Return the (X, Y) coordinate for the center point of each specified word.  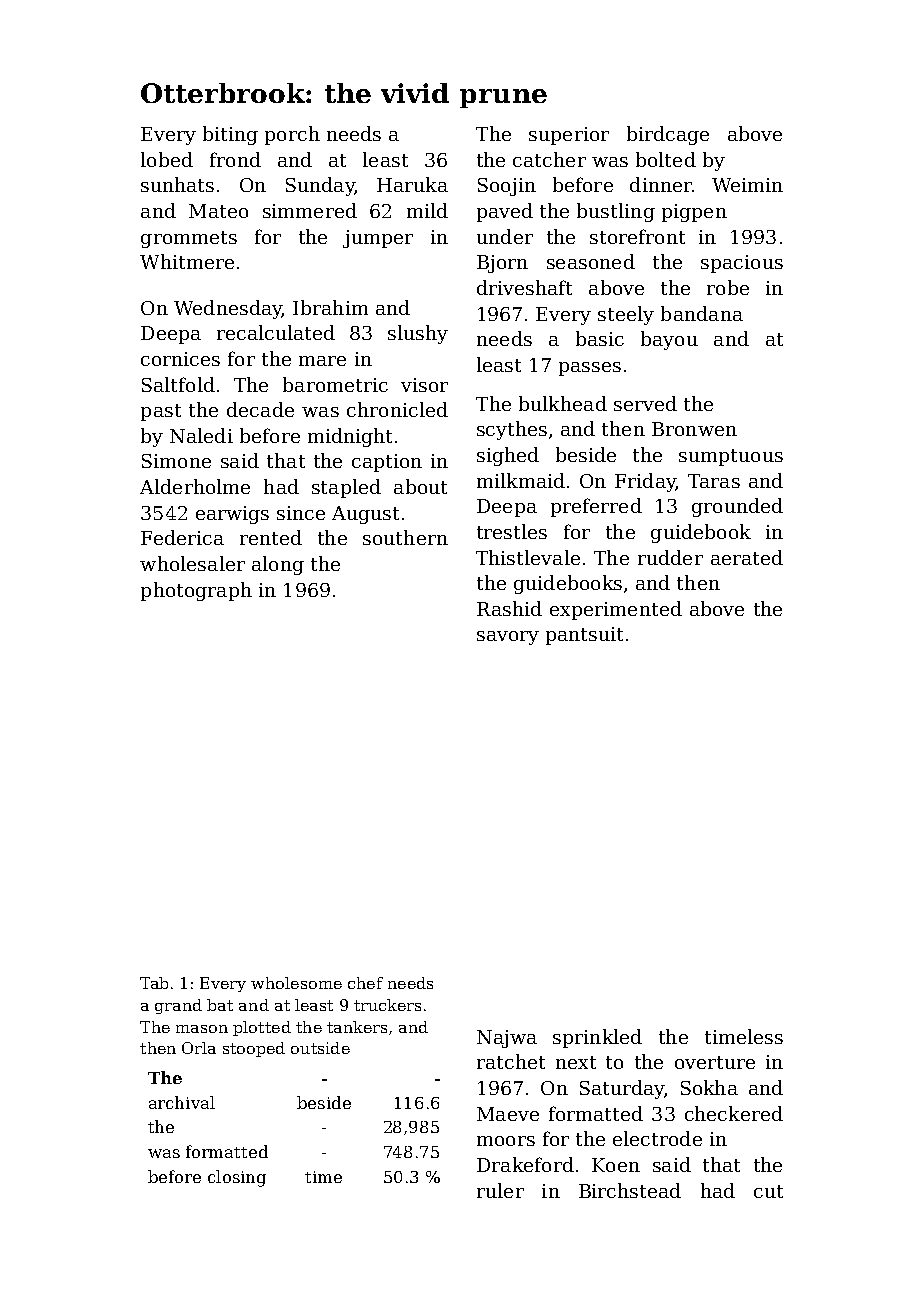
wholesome (296, 983)
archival (182, 1102)
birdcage (668, 135)
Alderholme (195, 486)
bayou (669, 340)
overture (715, 1062)
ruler (500, 1190)
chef (365, 983)
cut (768, 1191)
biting (230, 135)
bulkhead (563, 403)
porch (292, 135)
